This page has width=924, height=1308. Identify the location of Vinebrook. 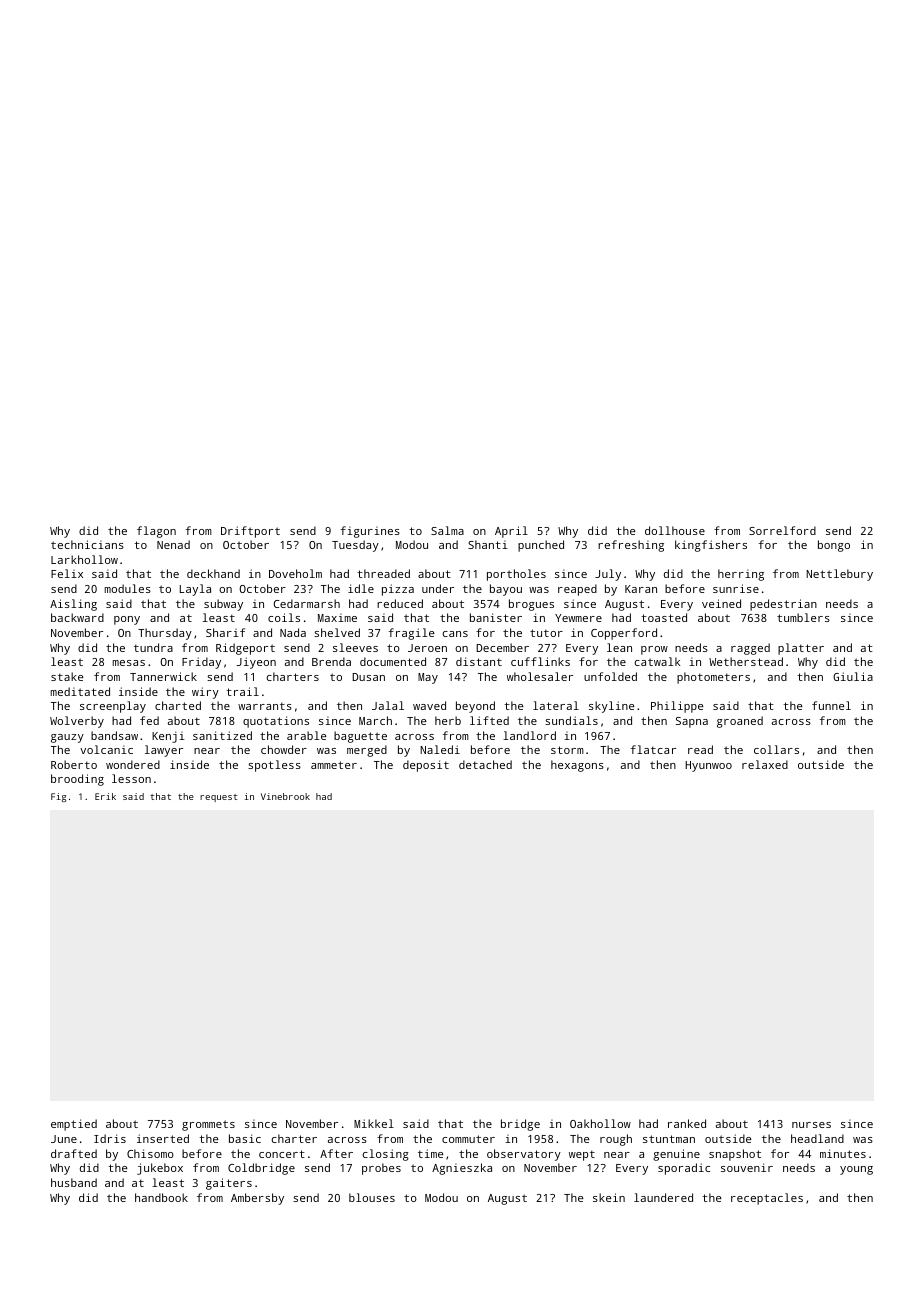
(285, 796).
